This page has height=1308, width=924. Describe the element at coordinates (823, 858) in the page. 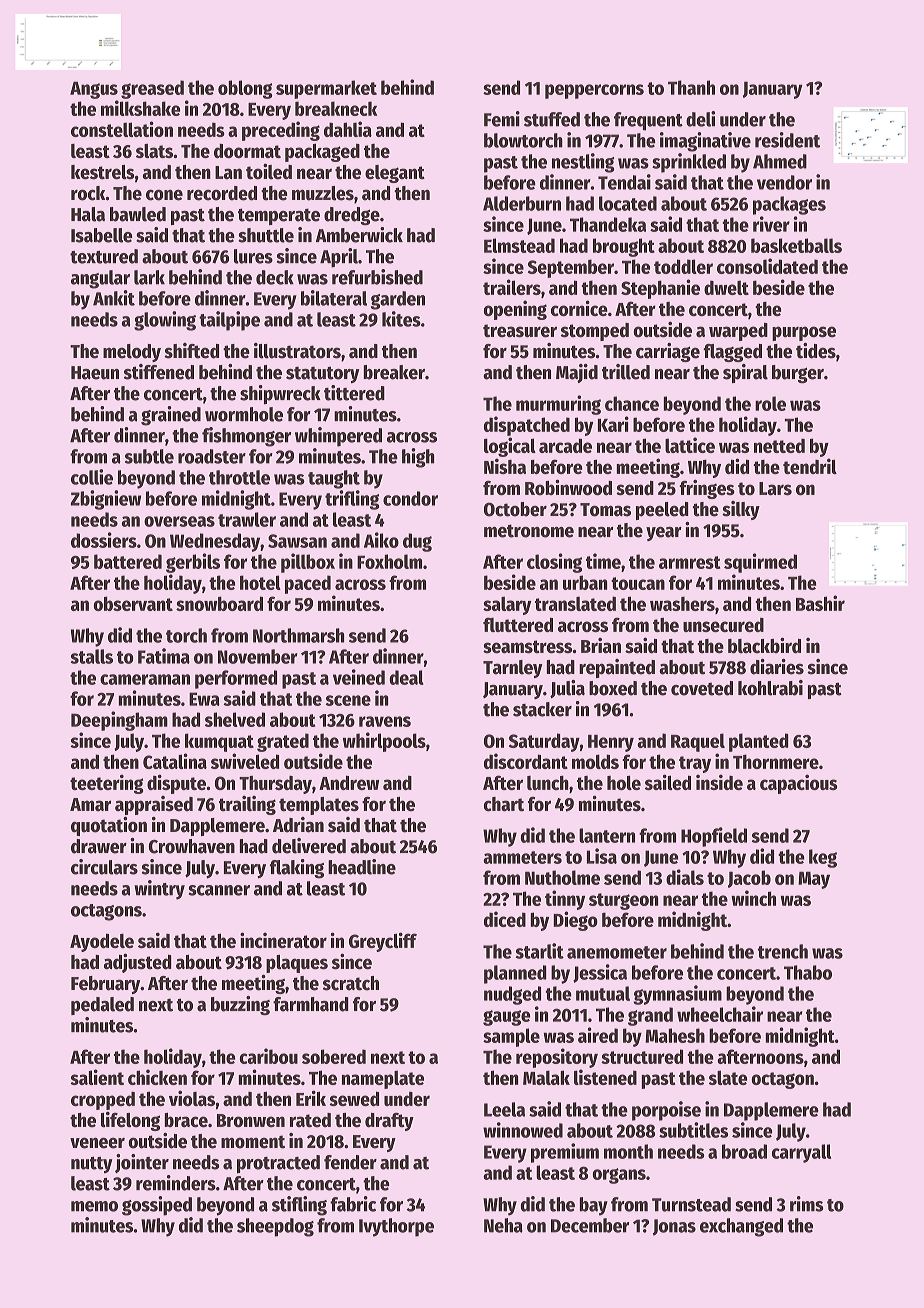

I see `keg` at that location.
